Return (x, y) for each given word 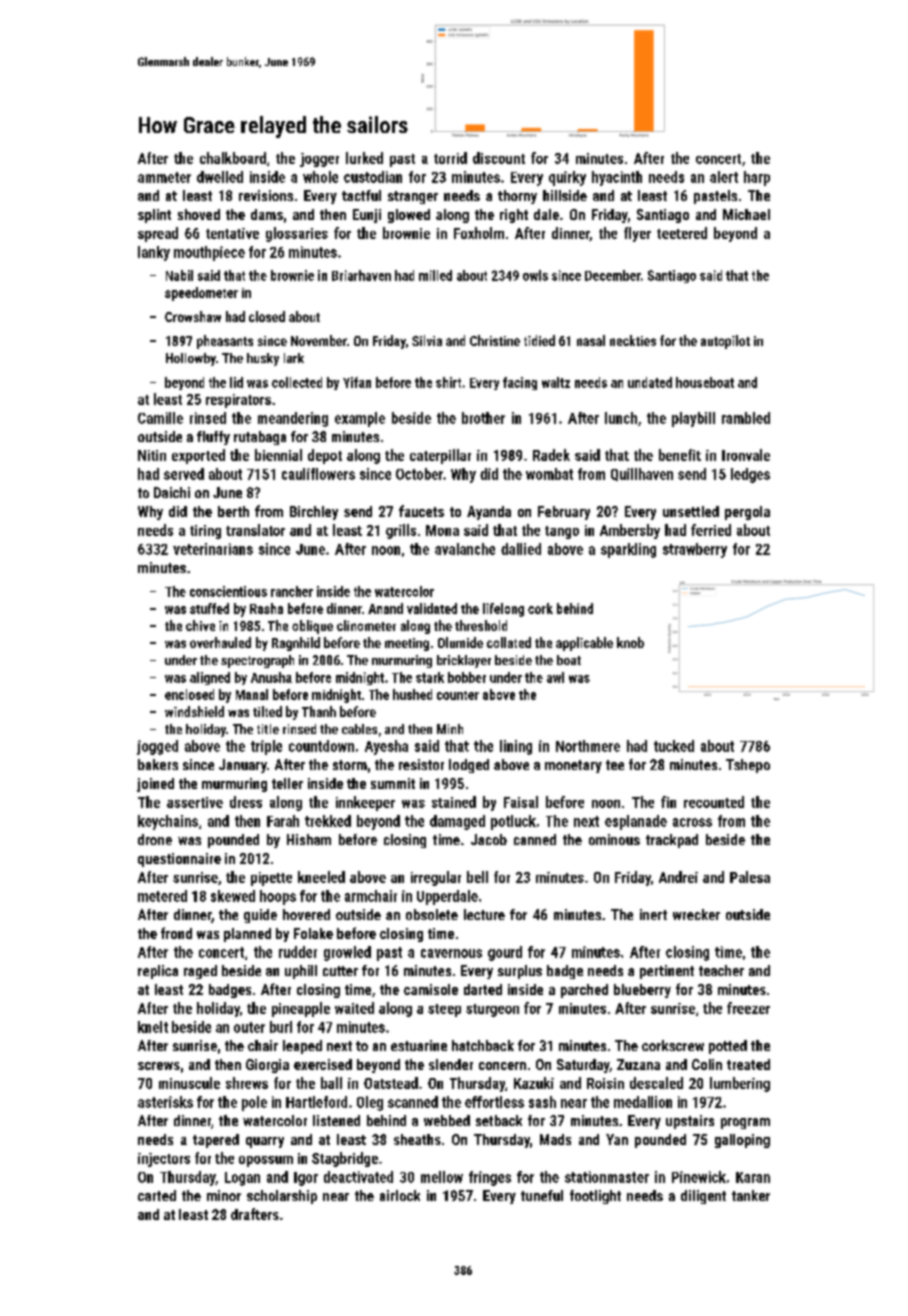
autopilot (725, 342)
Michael (746, 214)
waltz (556, 382)
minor (224, 1195)
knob (630, 642)
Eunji (367, 216)
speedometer (201, 294)
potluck (513, 822)
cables (359, 729)
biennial (278, 455)
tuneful (542, 1195)
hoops (278, 897)
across (692, 822)
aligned (210, 678)
